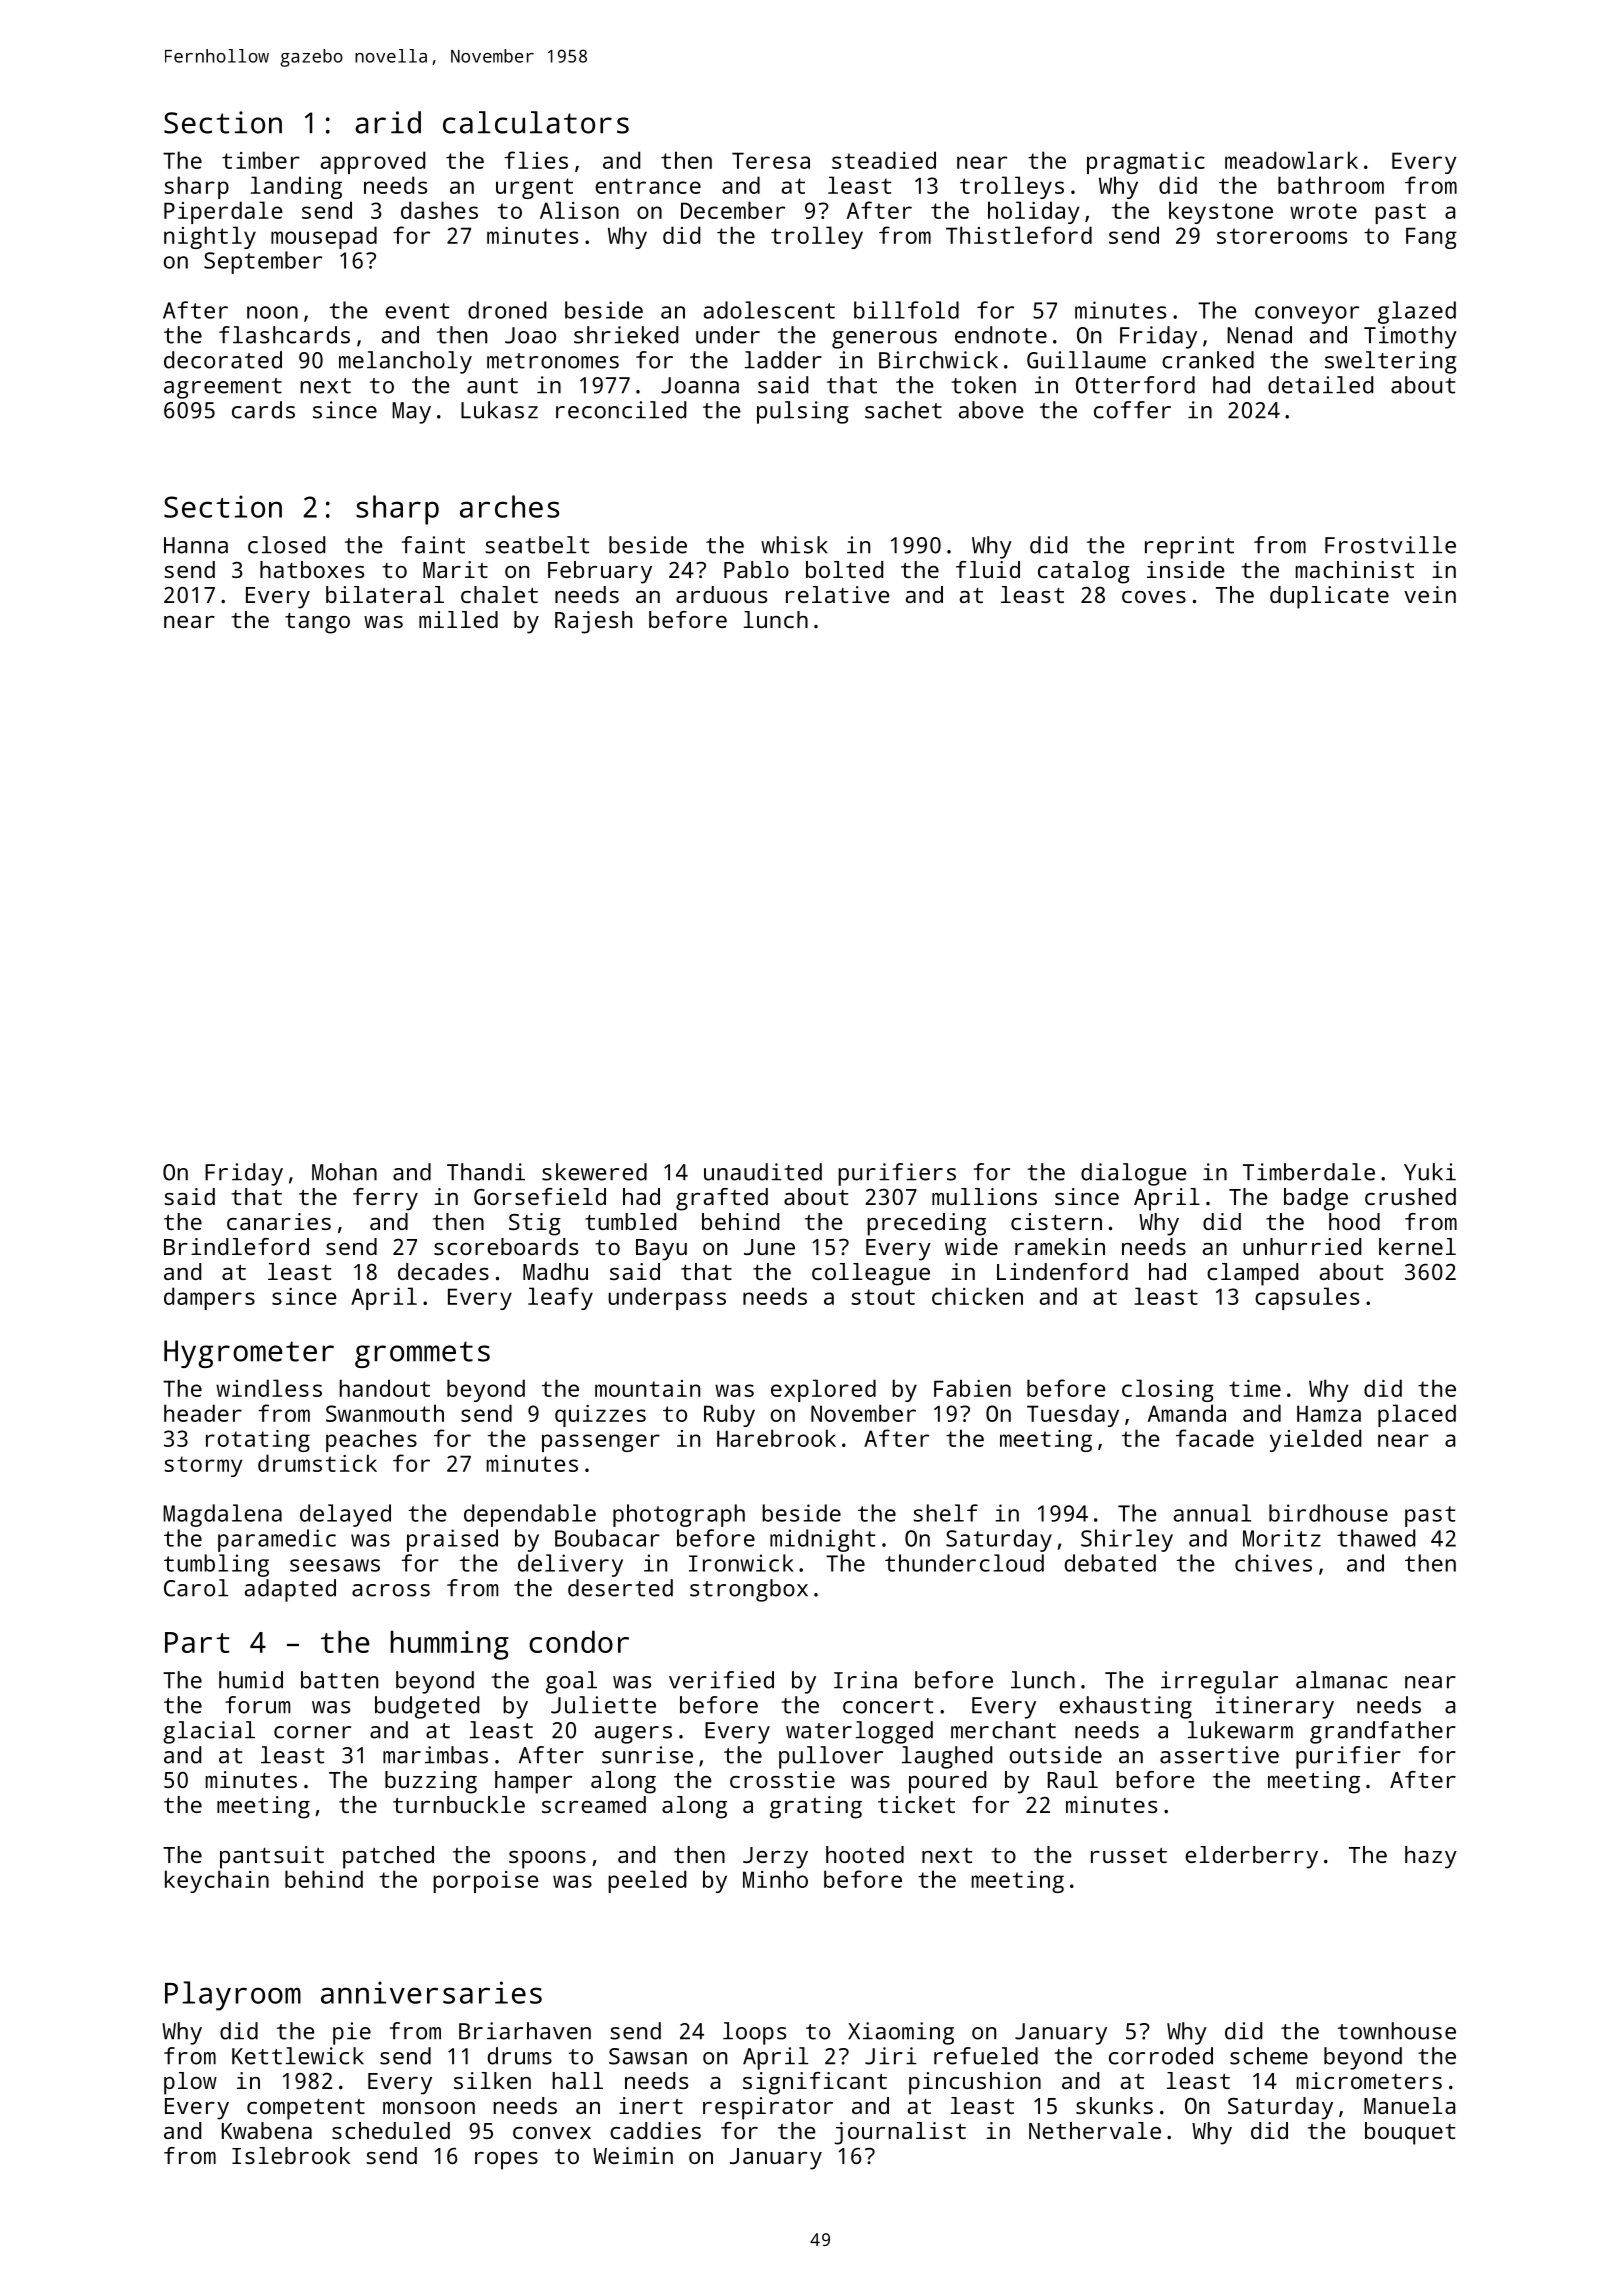  I want to click on thawed, so click(1376, 1538).
